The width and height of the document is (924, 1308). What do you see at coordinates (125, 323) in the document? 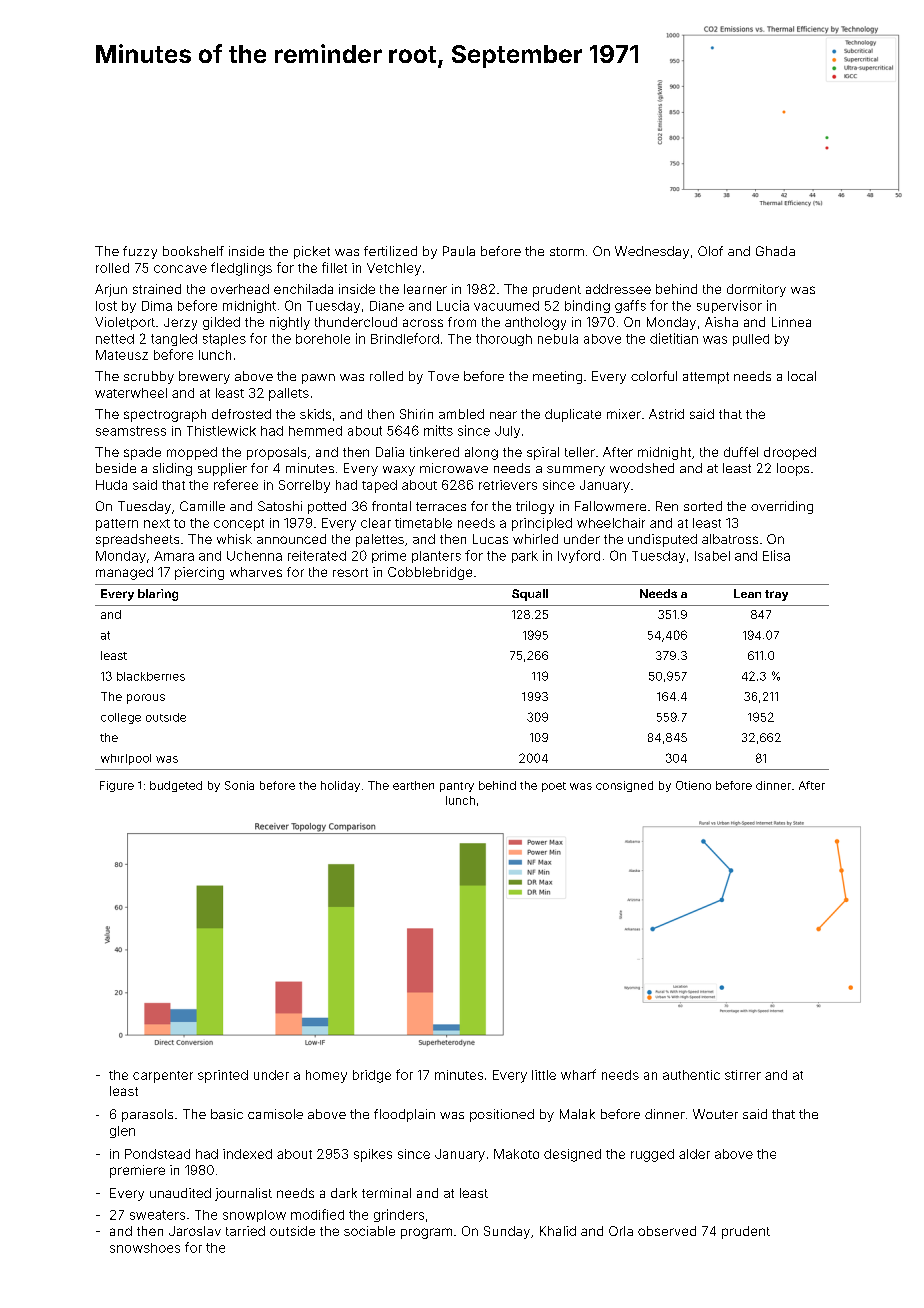
I see `Violetport` at bounding box center [125, 323].
